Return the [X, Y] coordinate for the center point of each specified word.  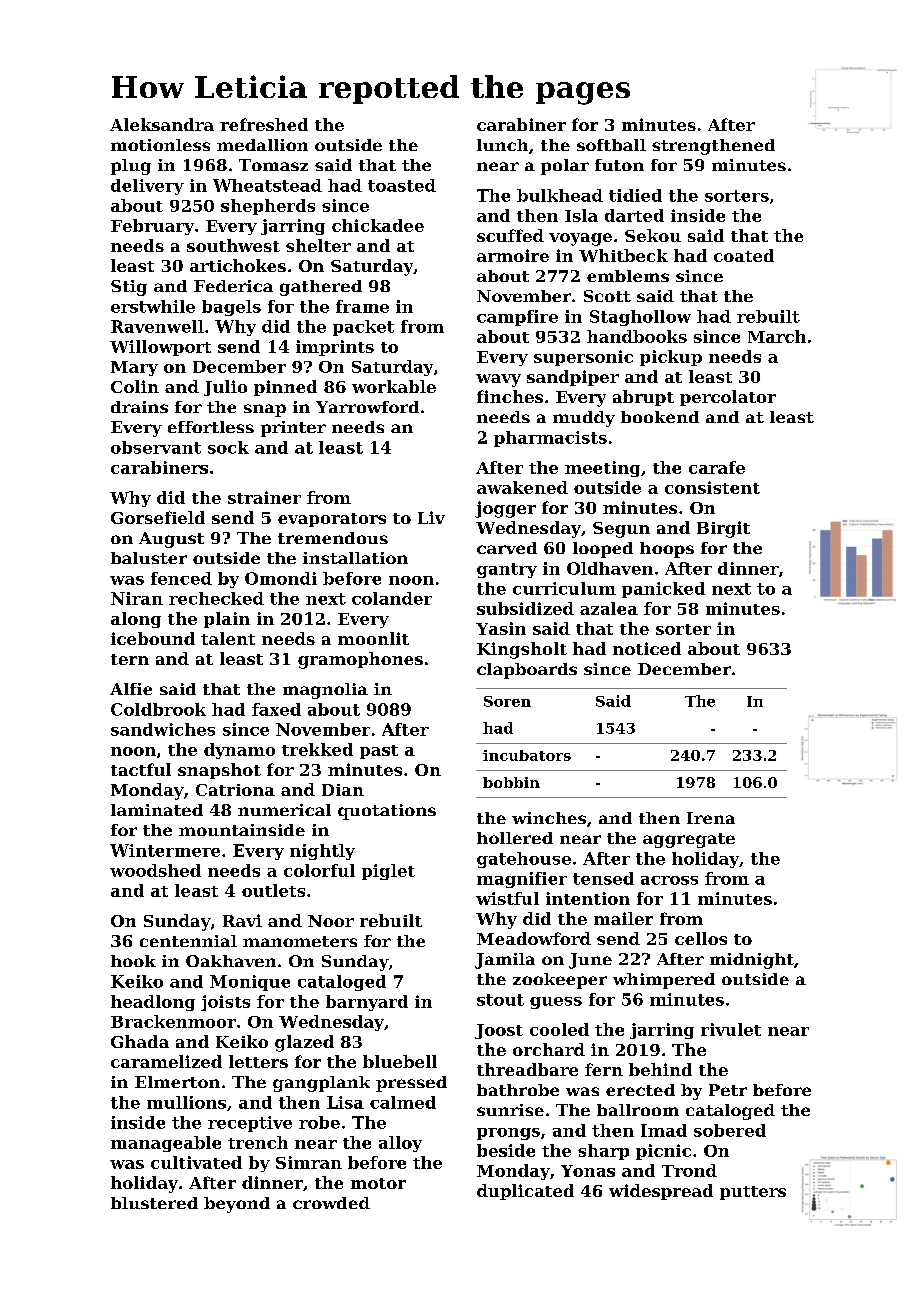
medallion [262, 145]
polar [565, 167]
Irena [711, 818]
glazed [304, 1043]
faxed [276, 709]
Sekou [653, 235]
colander [392, 598]
